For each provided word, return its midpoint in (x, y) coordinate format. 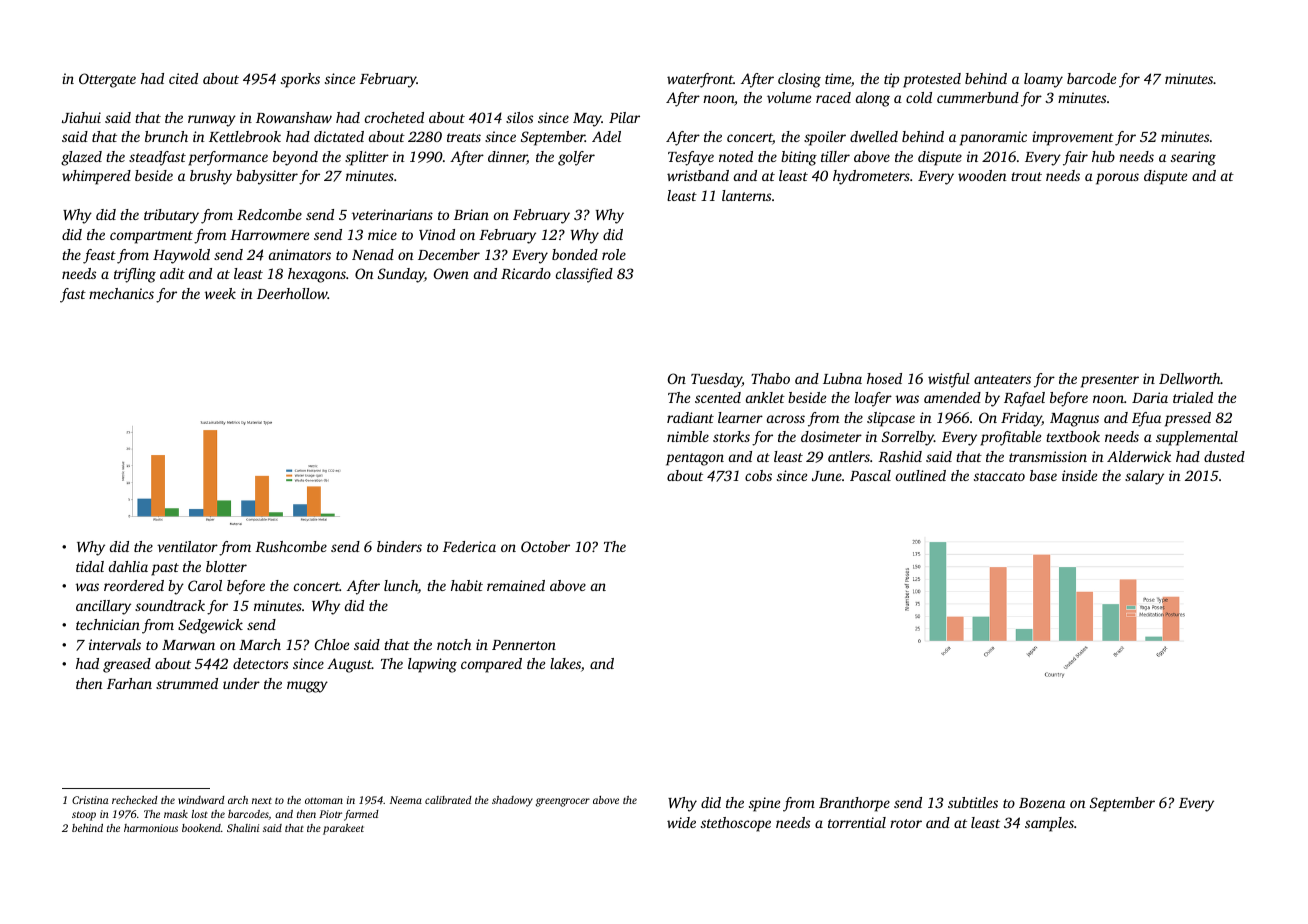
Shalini (243, 828)
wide (681, 822)
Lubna (842, 378)
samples (1049, 824)
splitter (367, 158)
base (1043, 475)
